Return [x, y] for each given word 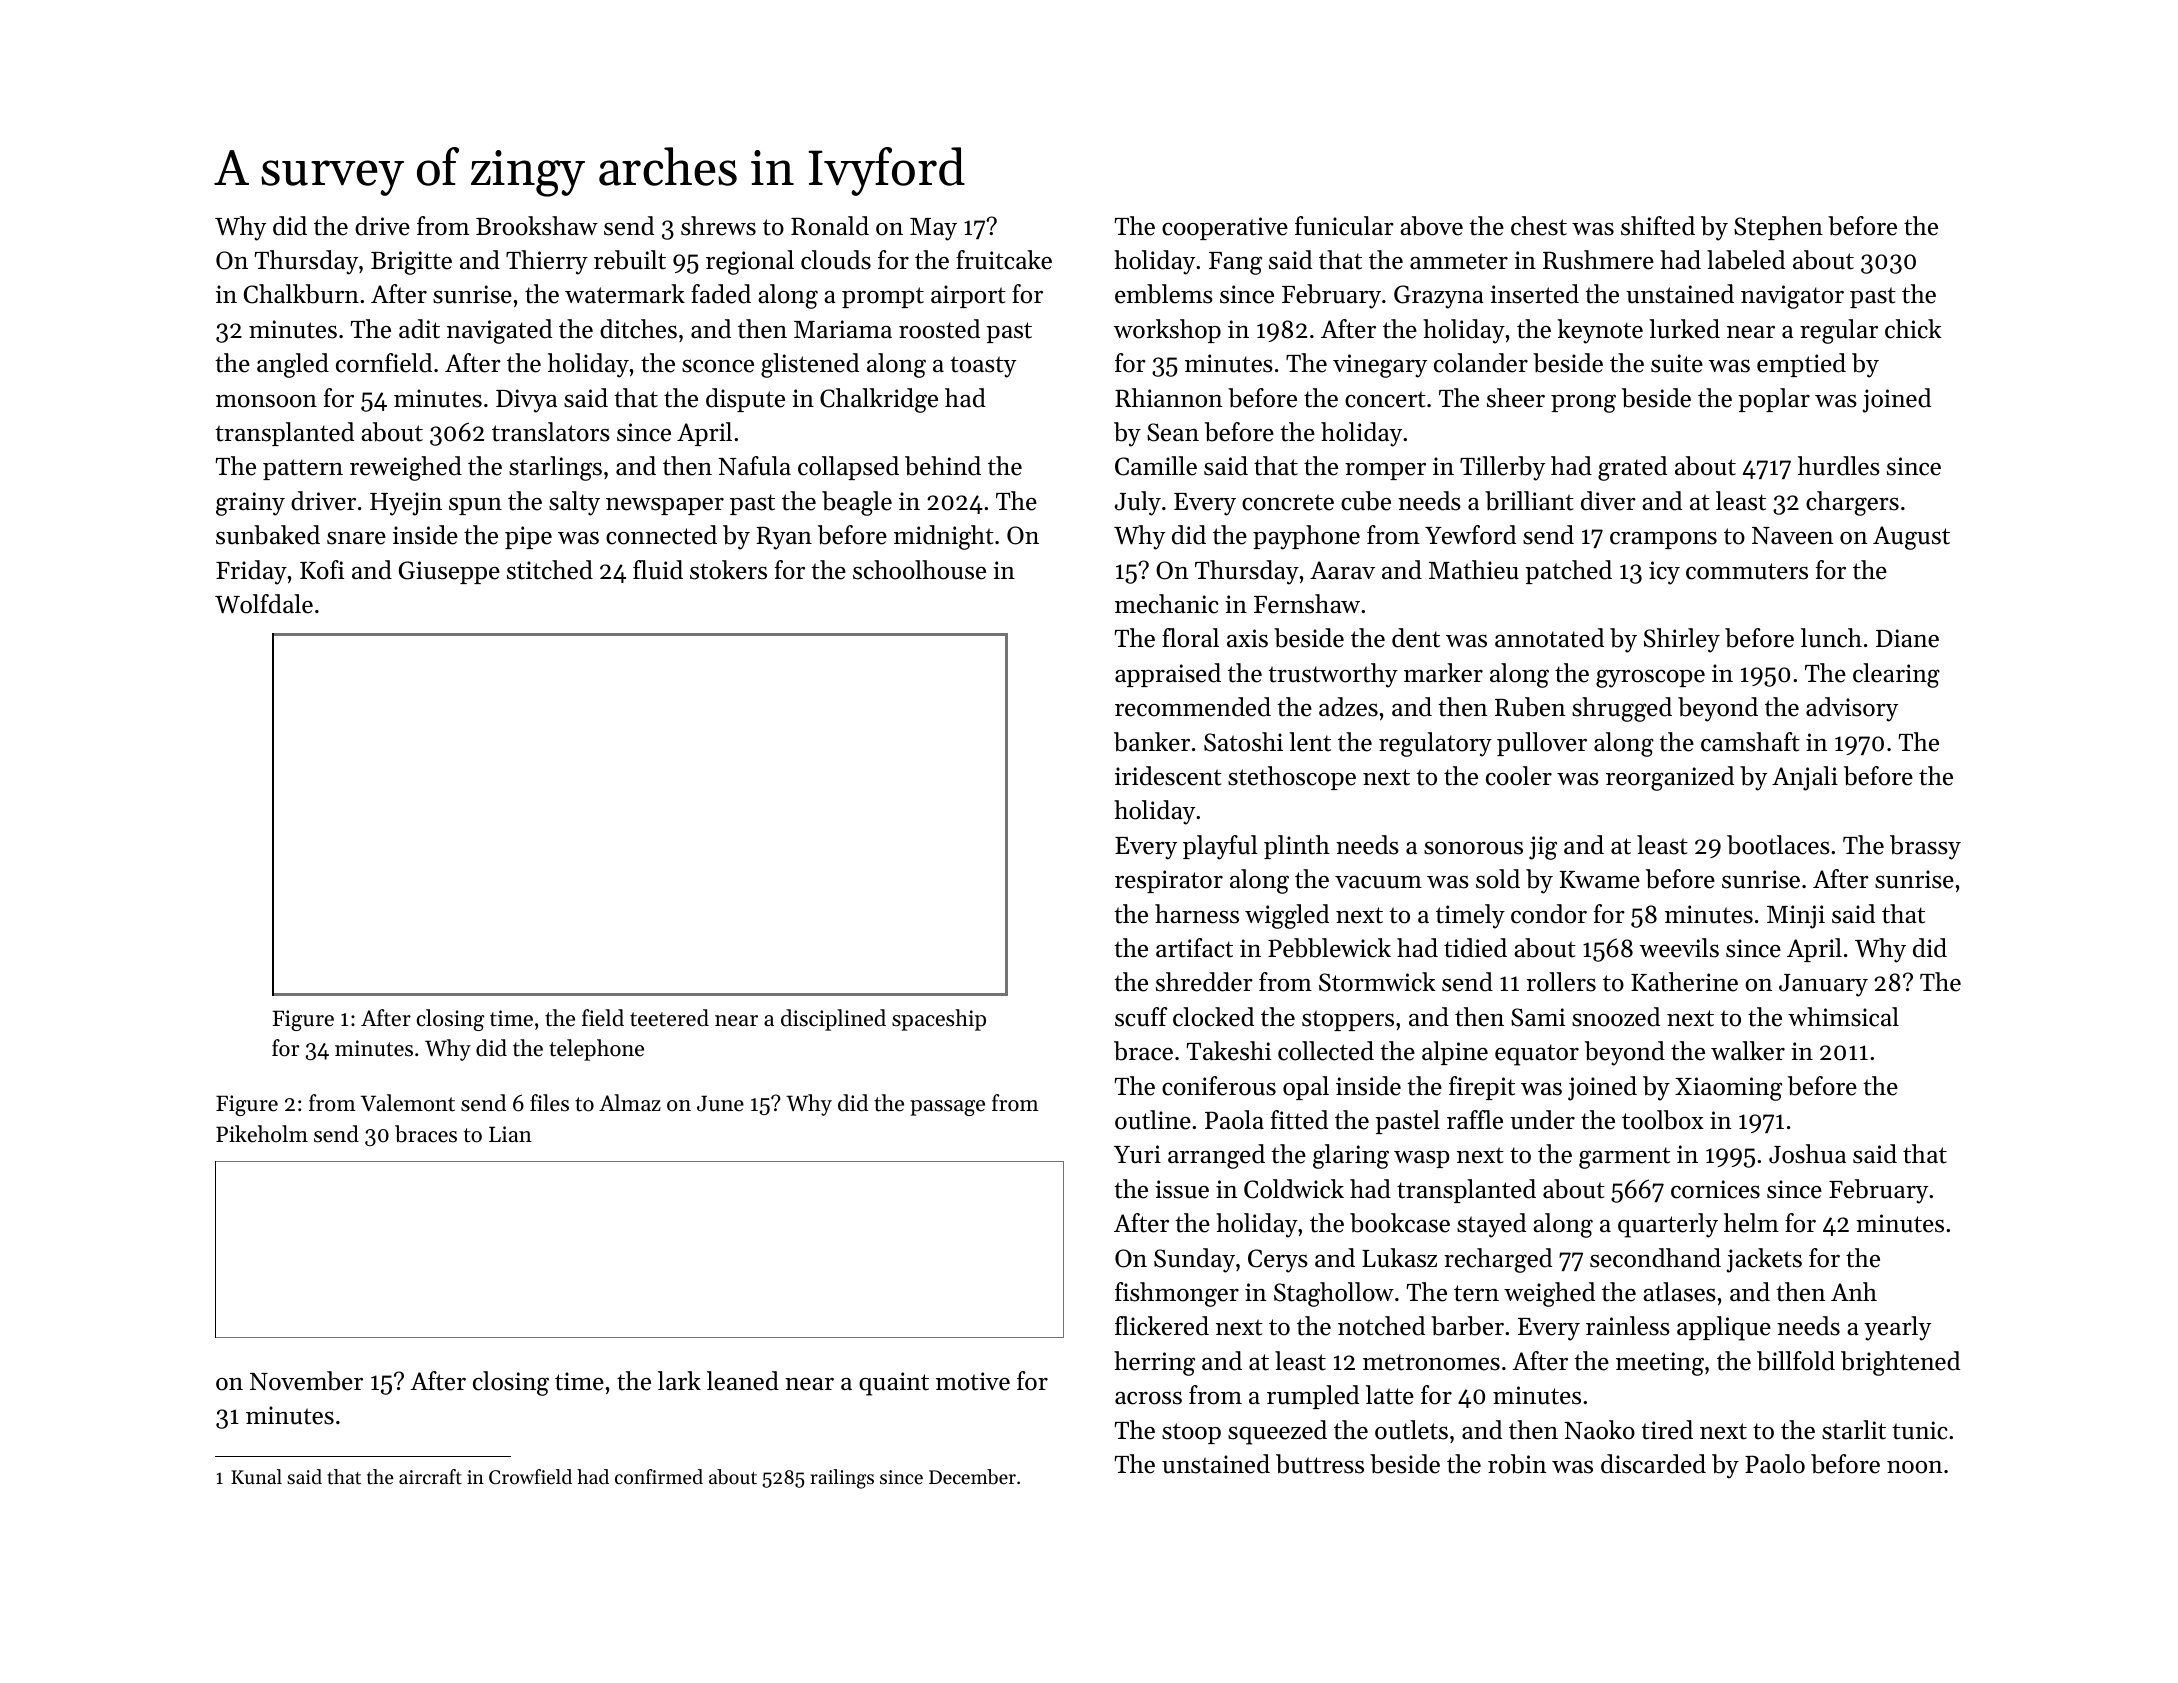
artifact [1194, 948]
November [306, 1381]
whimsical [1843, 1017]
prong [1583, 403]
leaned [743, 1381]
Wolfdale [264, 604]
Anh [1854, 1291]
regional [750, 262]
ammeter [1459, 261]
